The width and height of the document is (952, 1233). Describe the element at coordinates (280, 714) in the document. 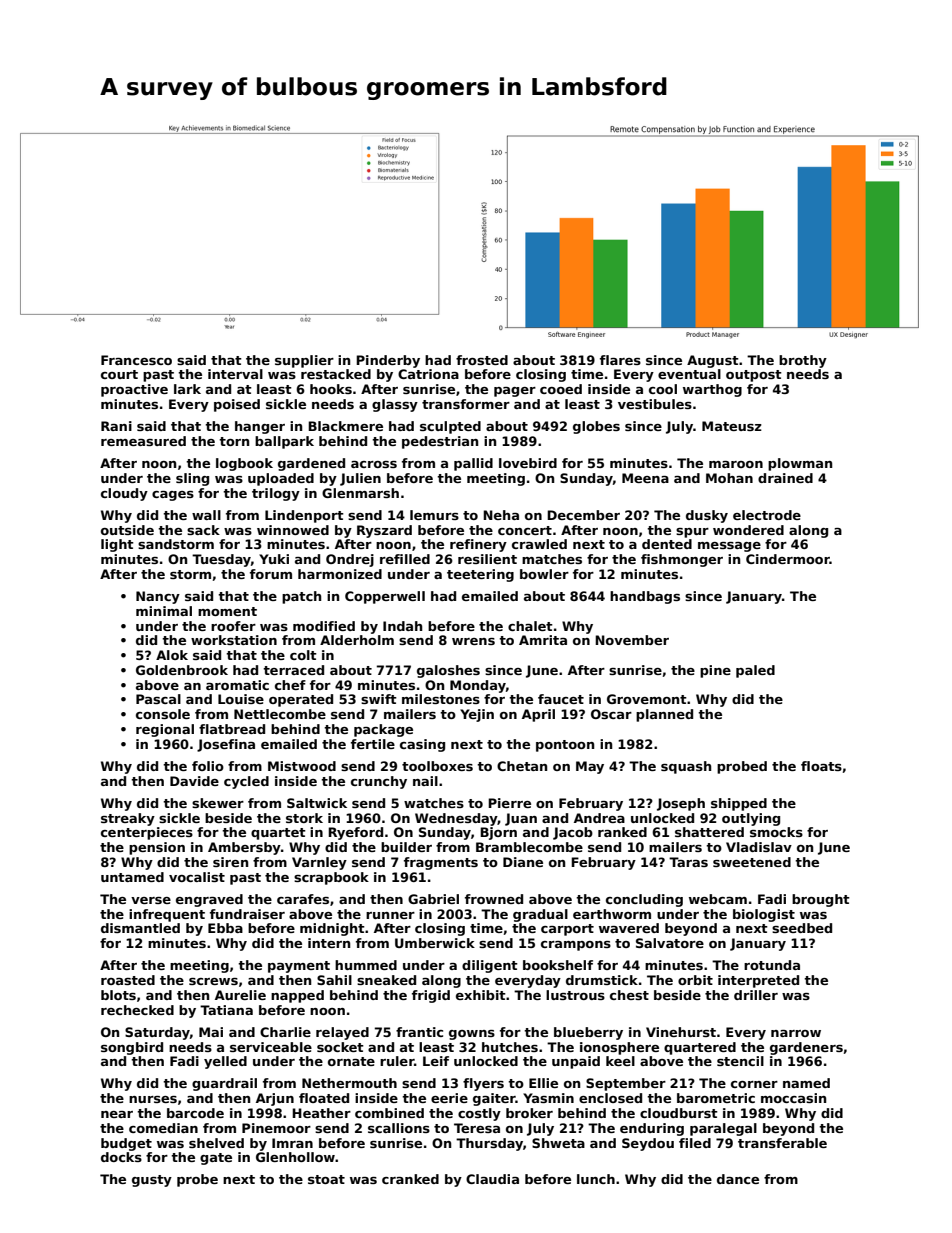

I see `Nettlecombe` at that location.
